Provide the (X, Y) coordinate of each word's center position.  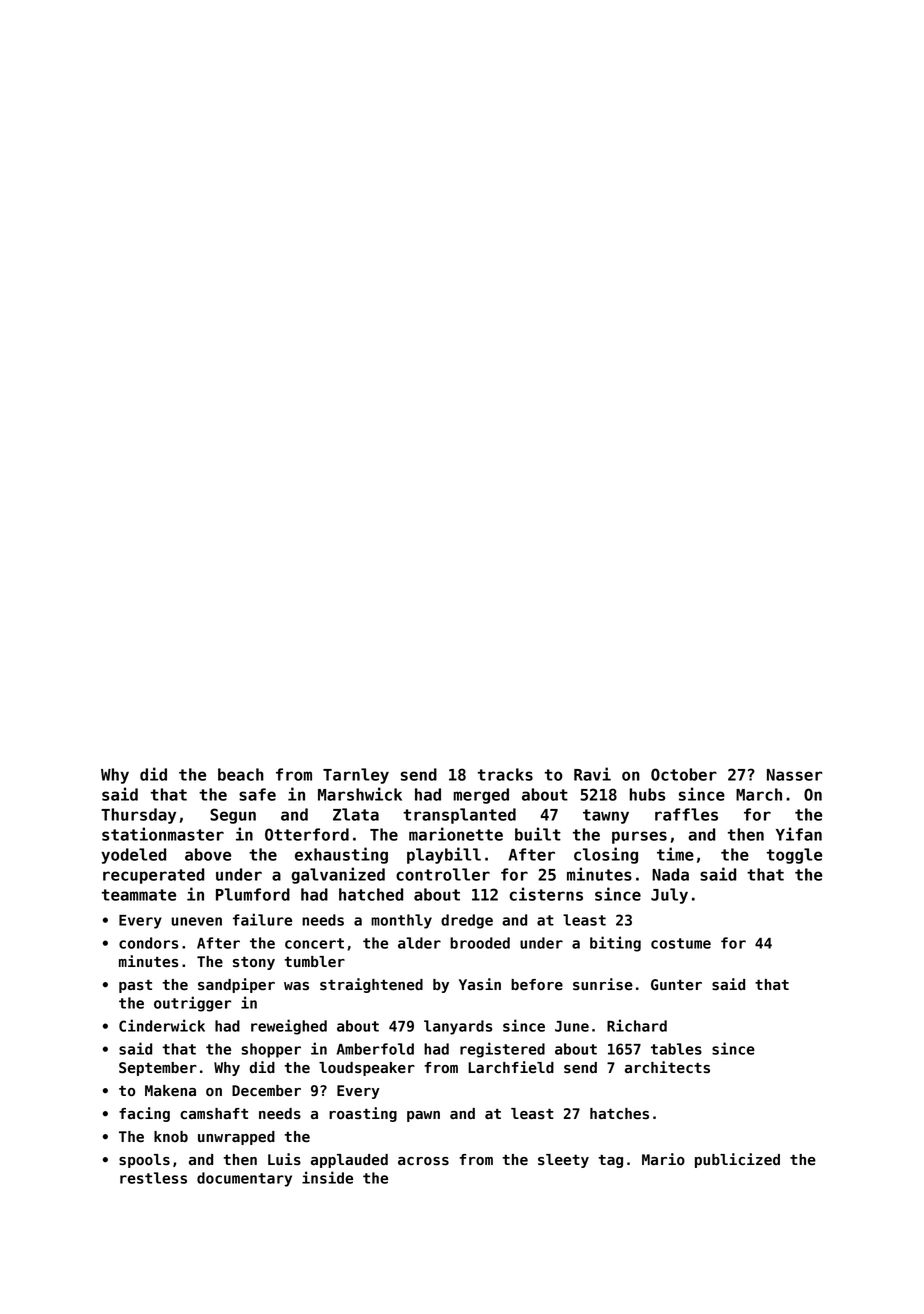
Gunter (676, 985)
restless (153, 1178)
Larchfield (511, 1067)
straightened (371, 985)
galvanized (338, 875)
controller (443, 874)
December (266, 1091)
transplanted (459, 816)
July (669, 896)
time (675, 854)
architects (667, 1067)
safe (257, 794)
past (135, 986)
